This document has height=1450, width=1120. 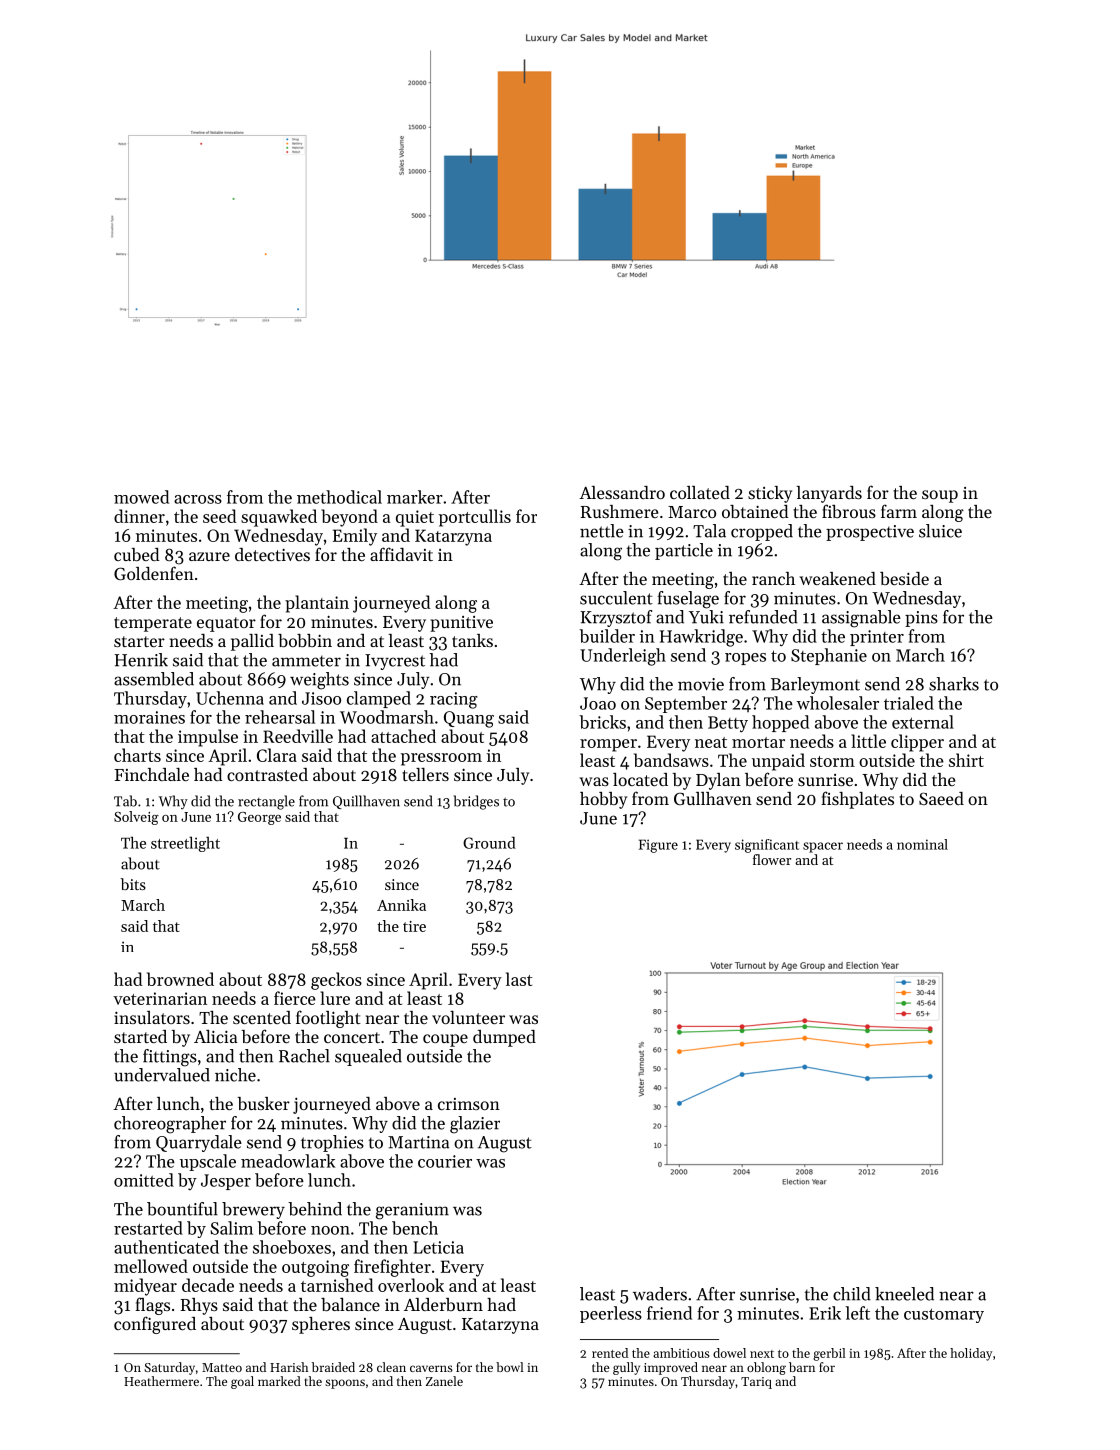 What do you see at coordinates (510, 1367) in the document?
I see `bowl` at bounding box center [510, 1367].
